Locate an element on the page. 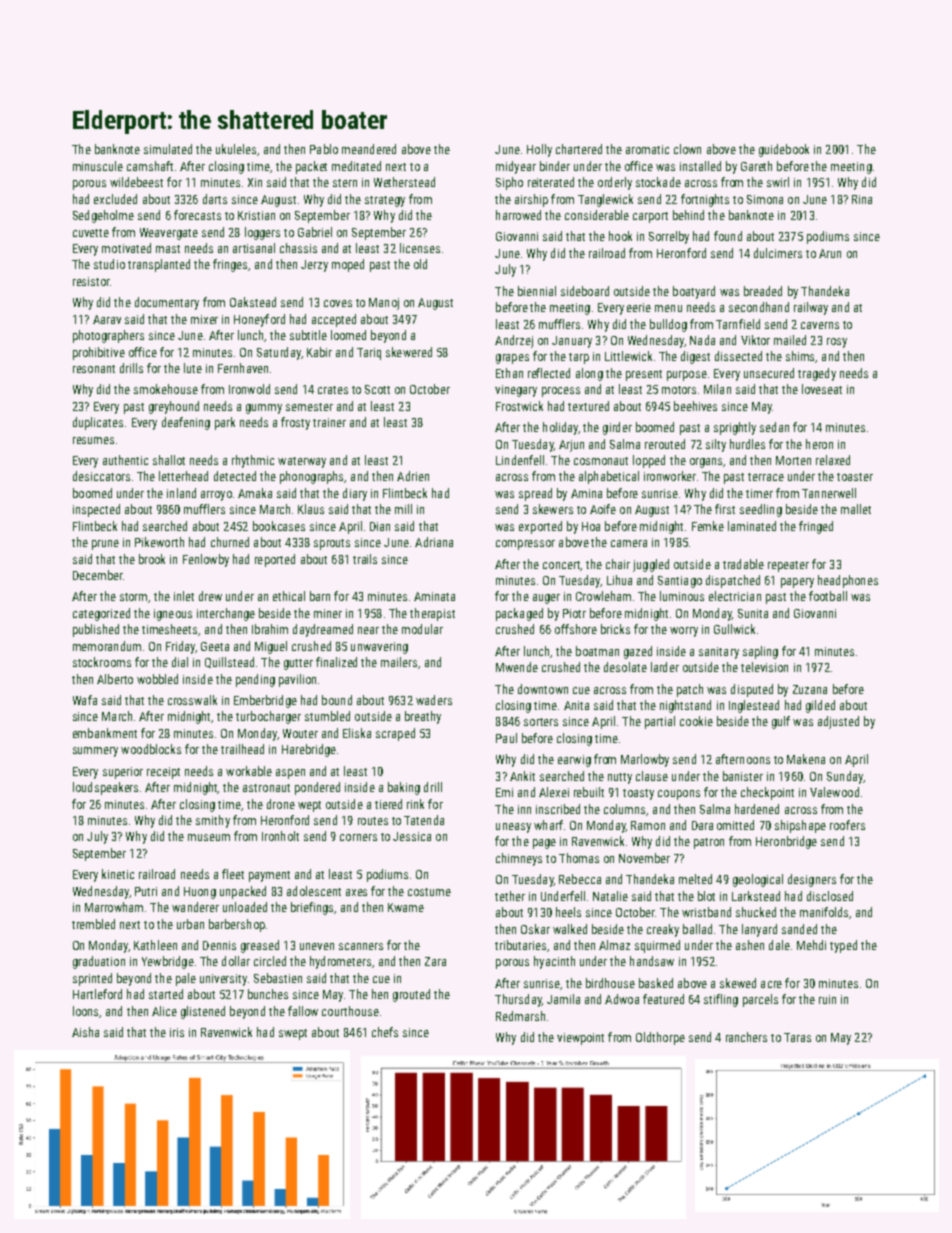 The image size is (952, 1233). wobbled is located at coordinates (157, 679).
